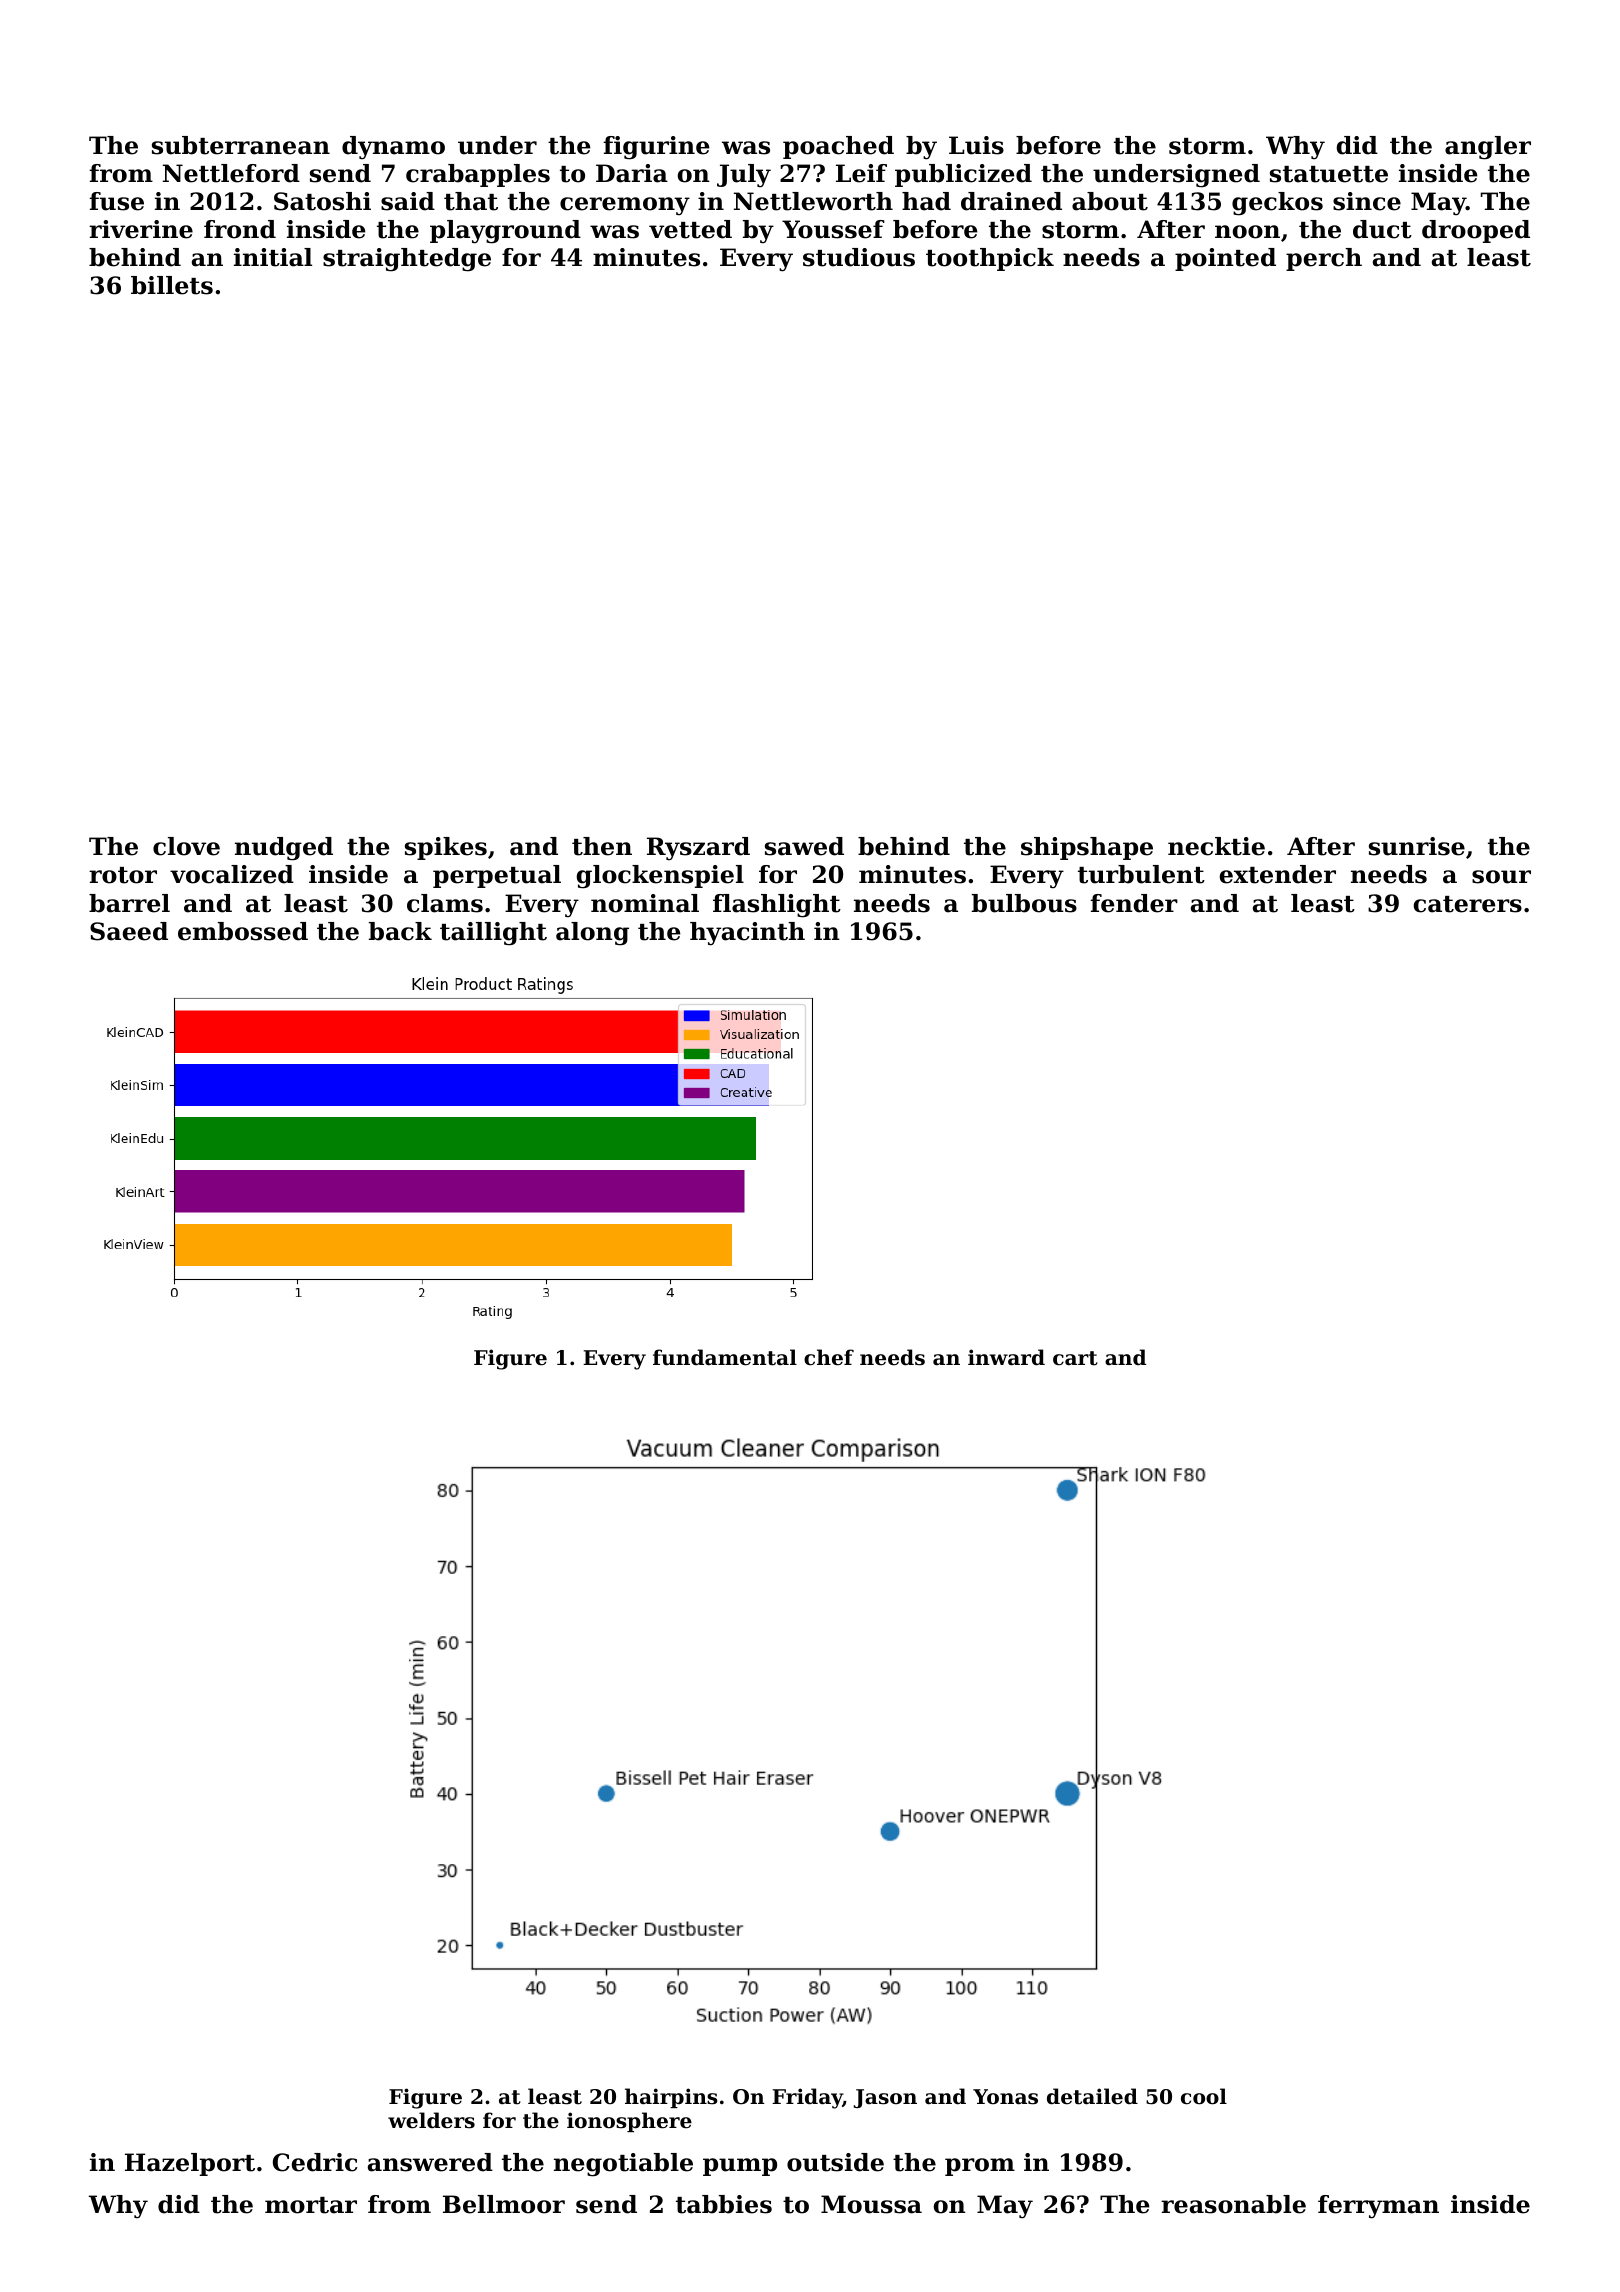  I want to click on ferryman, so click(1378, 2207).
